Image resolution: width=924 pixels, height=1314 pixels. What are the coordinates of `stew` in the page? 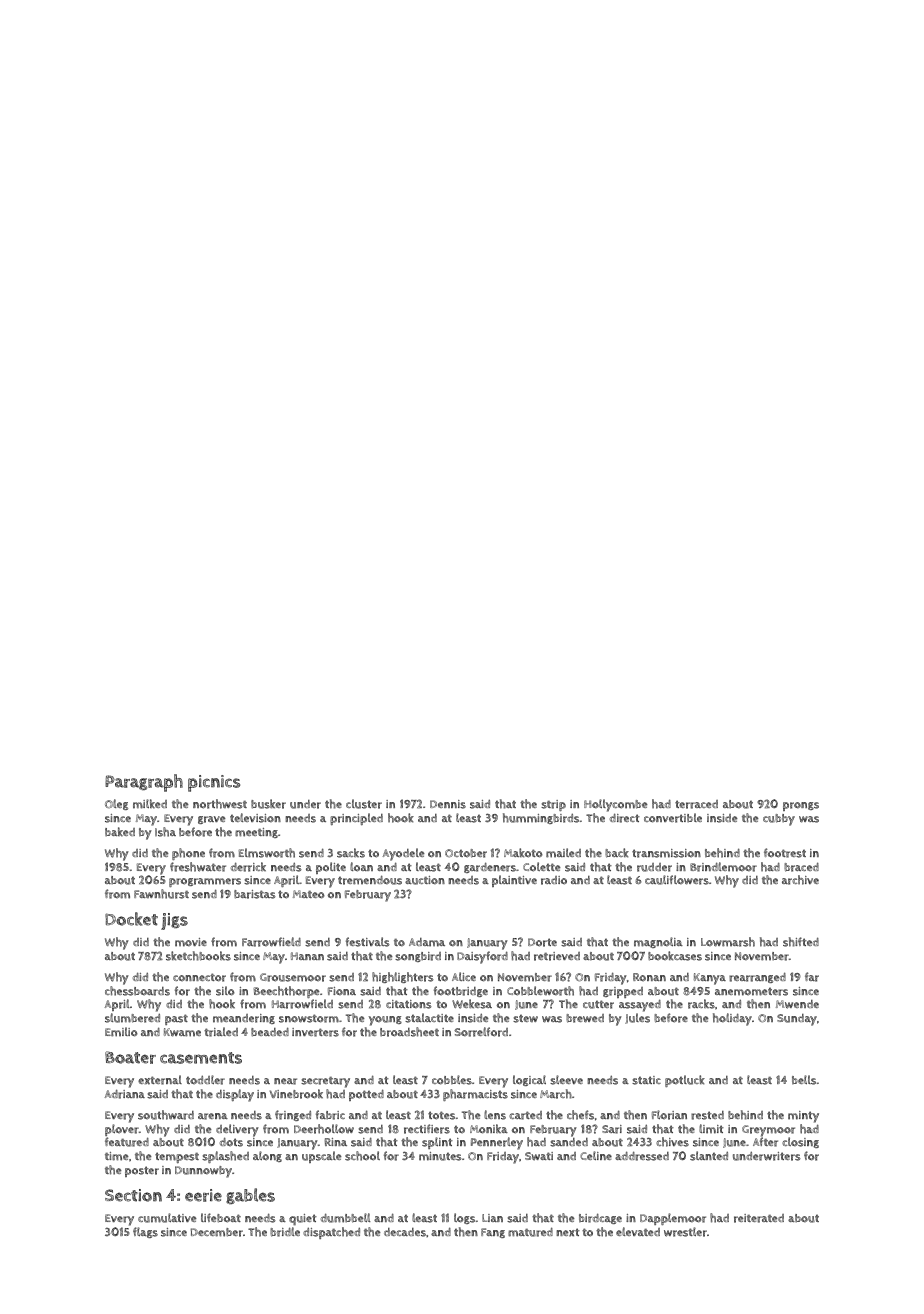 It's located at (525, 1018).
